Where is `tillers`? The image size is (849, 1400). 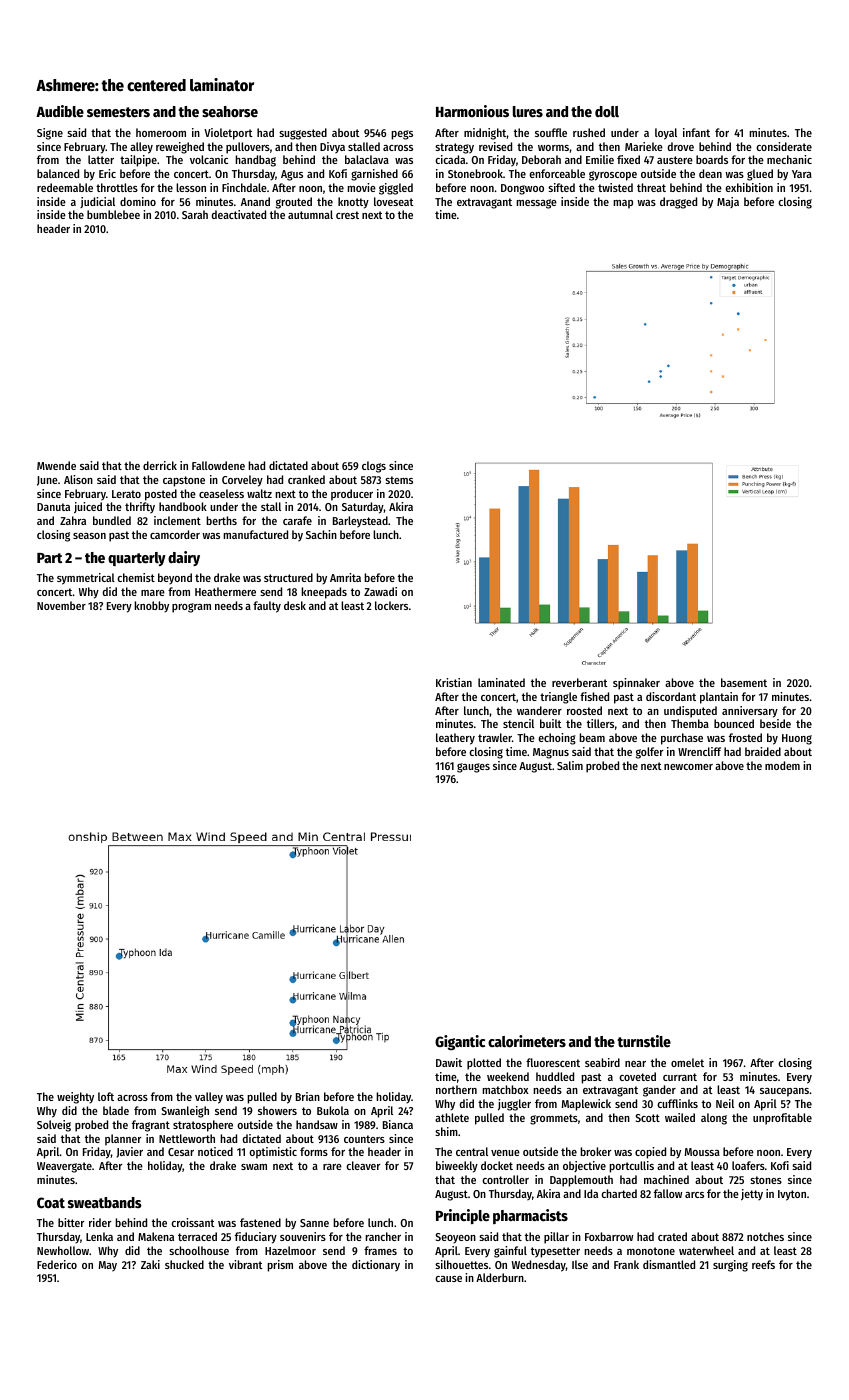
tillers is located at coordinates (600, 723).
